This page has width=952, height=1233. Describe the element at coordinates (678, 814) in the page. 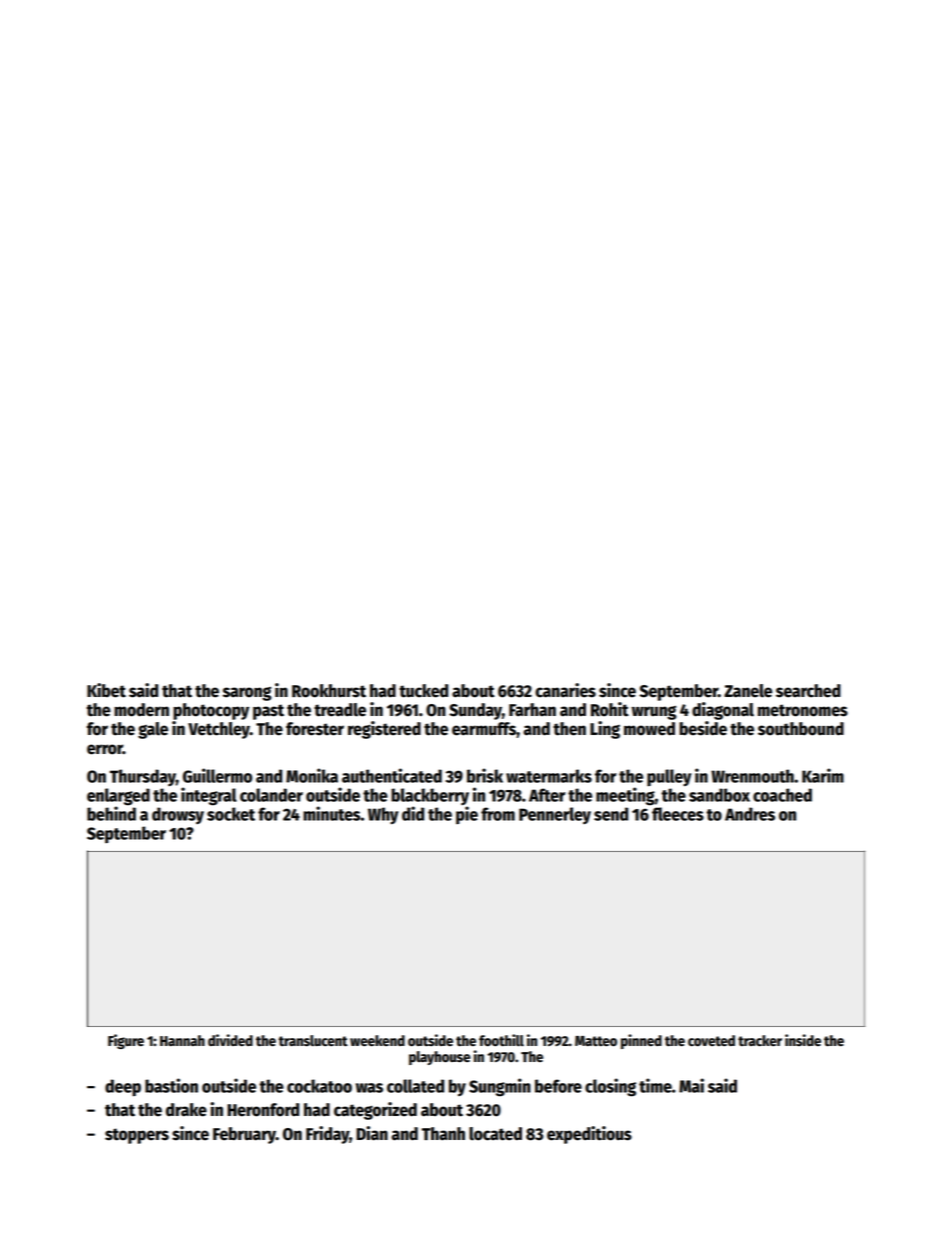

I see `fleeces` at that location.
